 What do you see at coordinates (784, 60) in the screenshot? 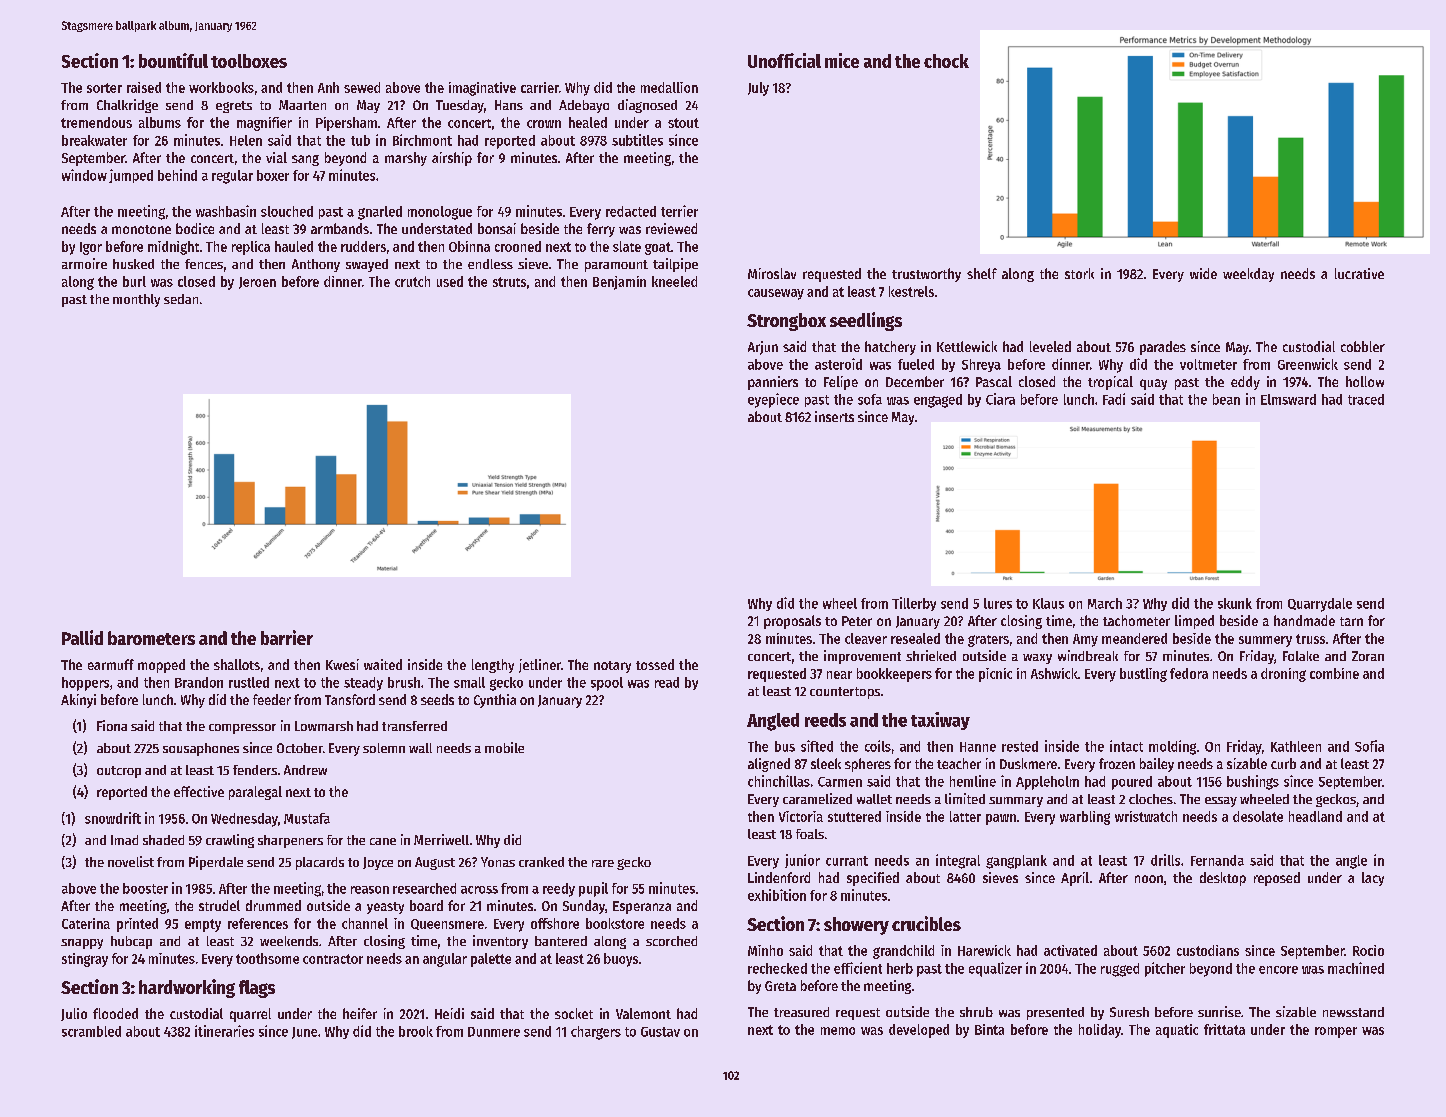
I see `Unofficial` at bounding box center [784, 60].
